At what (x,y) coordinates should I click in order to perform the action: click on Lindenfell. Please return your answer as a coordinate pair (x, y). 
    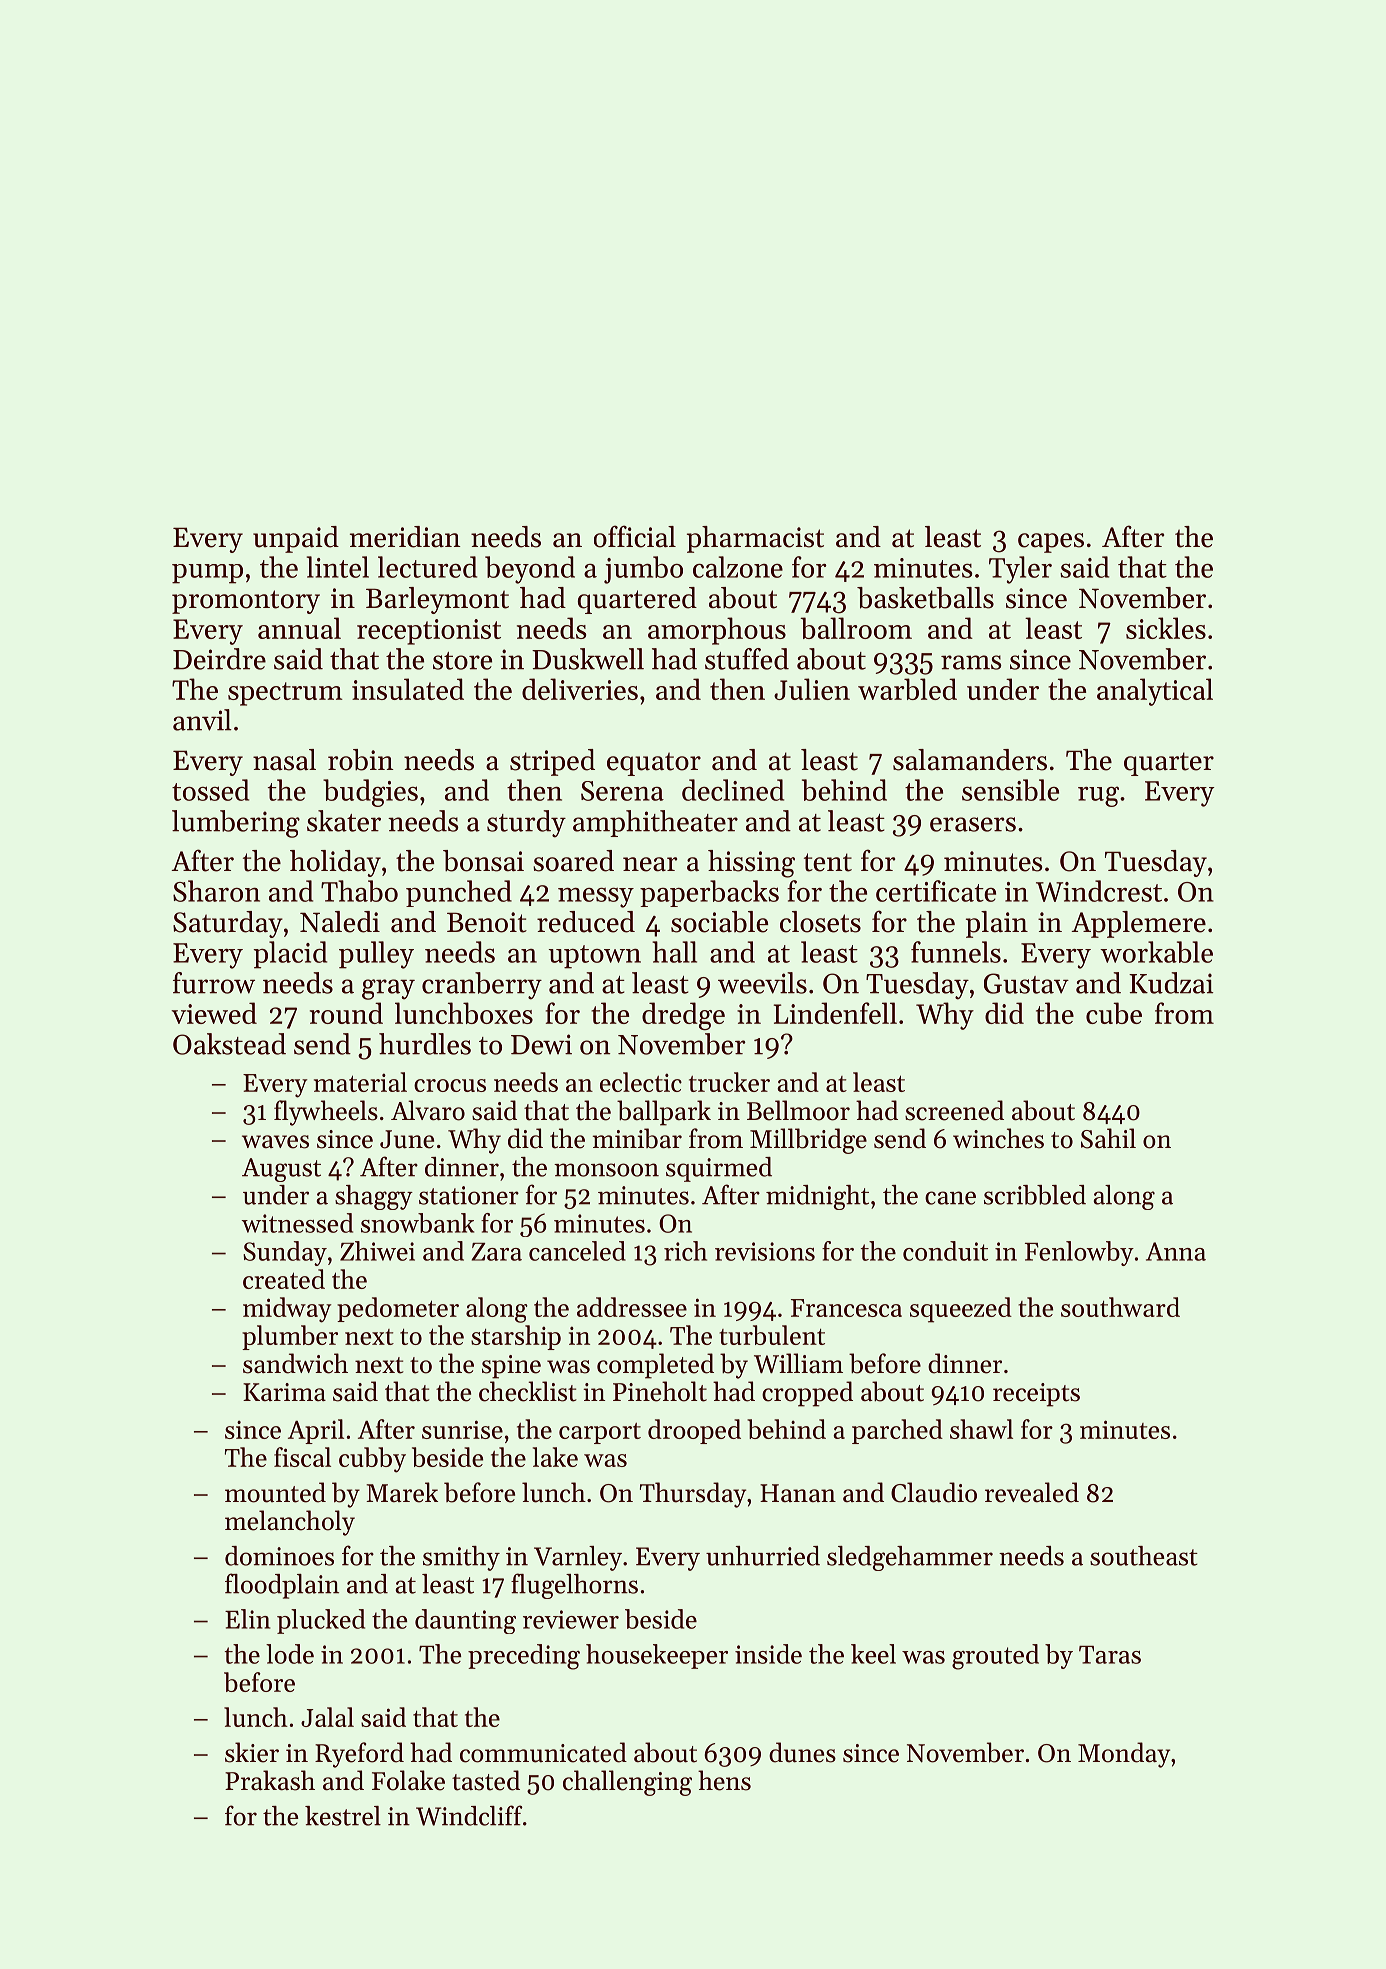
    Looking at the image, I should click on (835, 1013).
